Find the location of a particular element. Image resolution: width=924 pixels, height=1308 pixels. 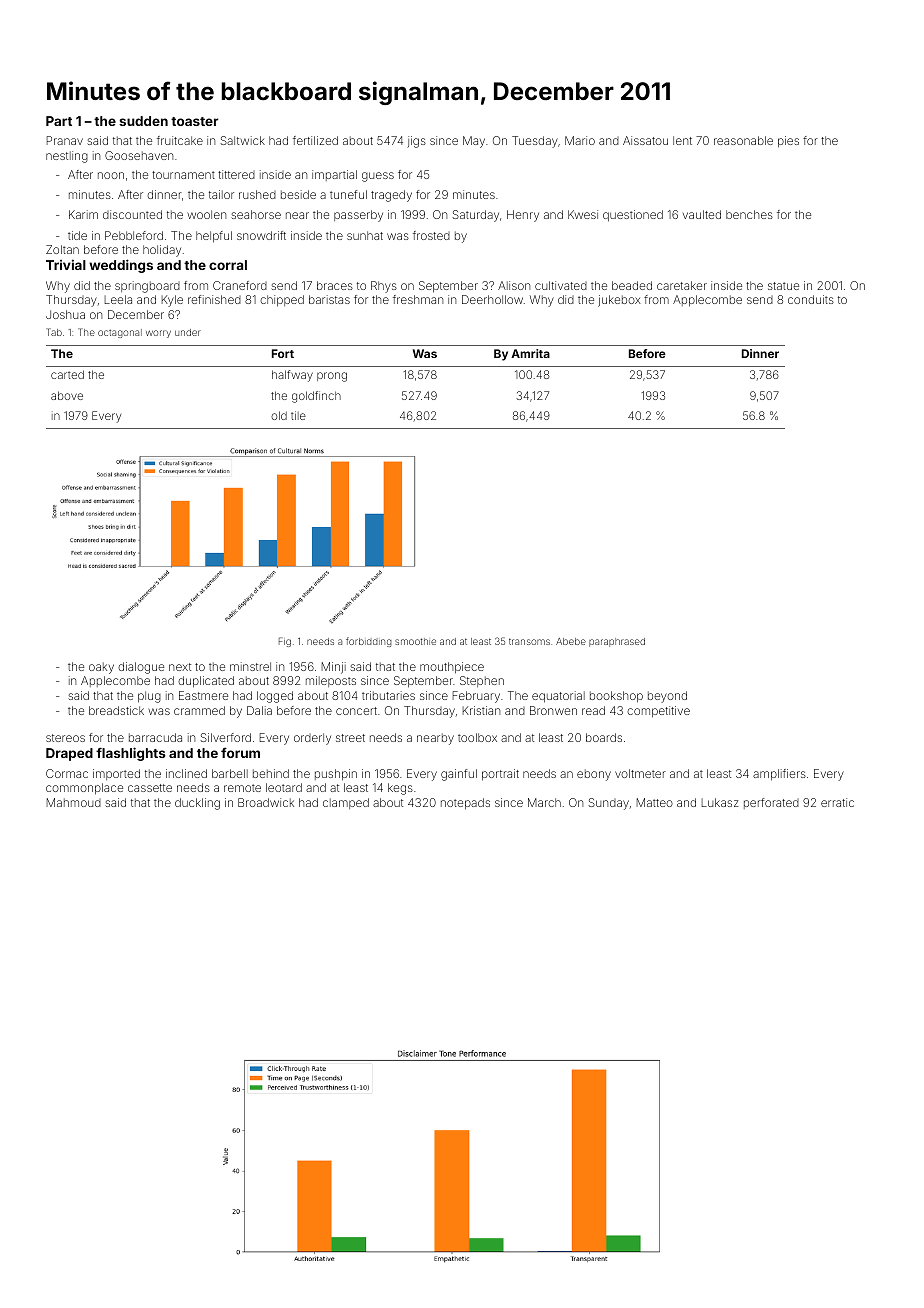

Dalia is located at coordinates (259, 710).
